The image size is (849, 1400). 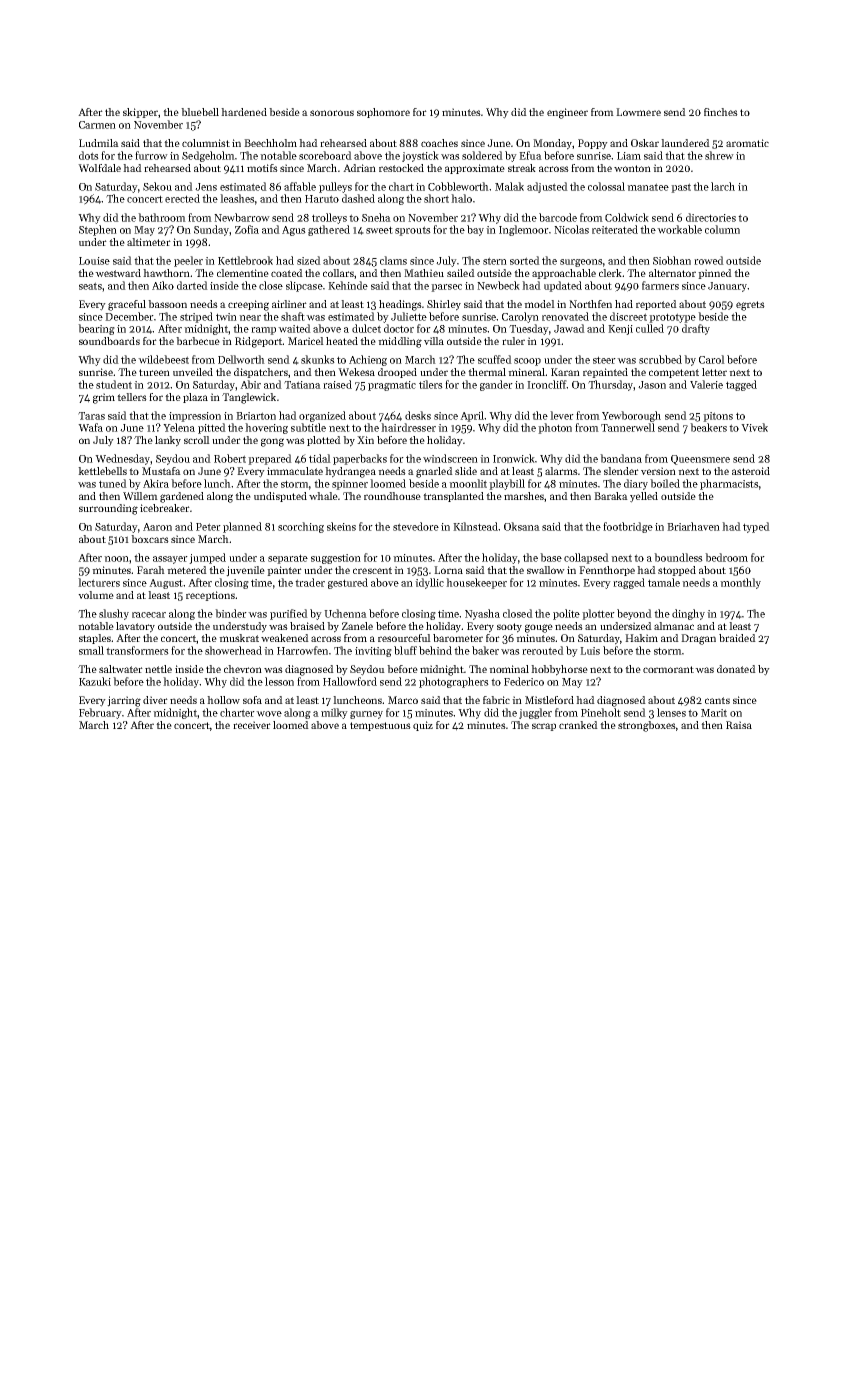 What do you see at coordinates (156, 483) in the screenshot?
I see `Akira` at bounding box center [156, 483].
